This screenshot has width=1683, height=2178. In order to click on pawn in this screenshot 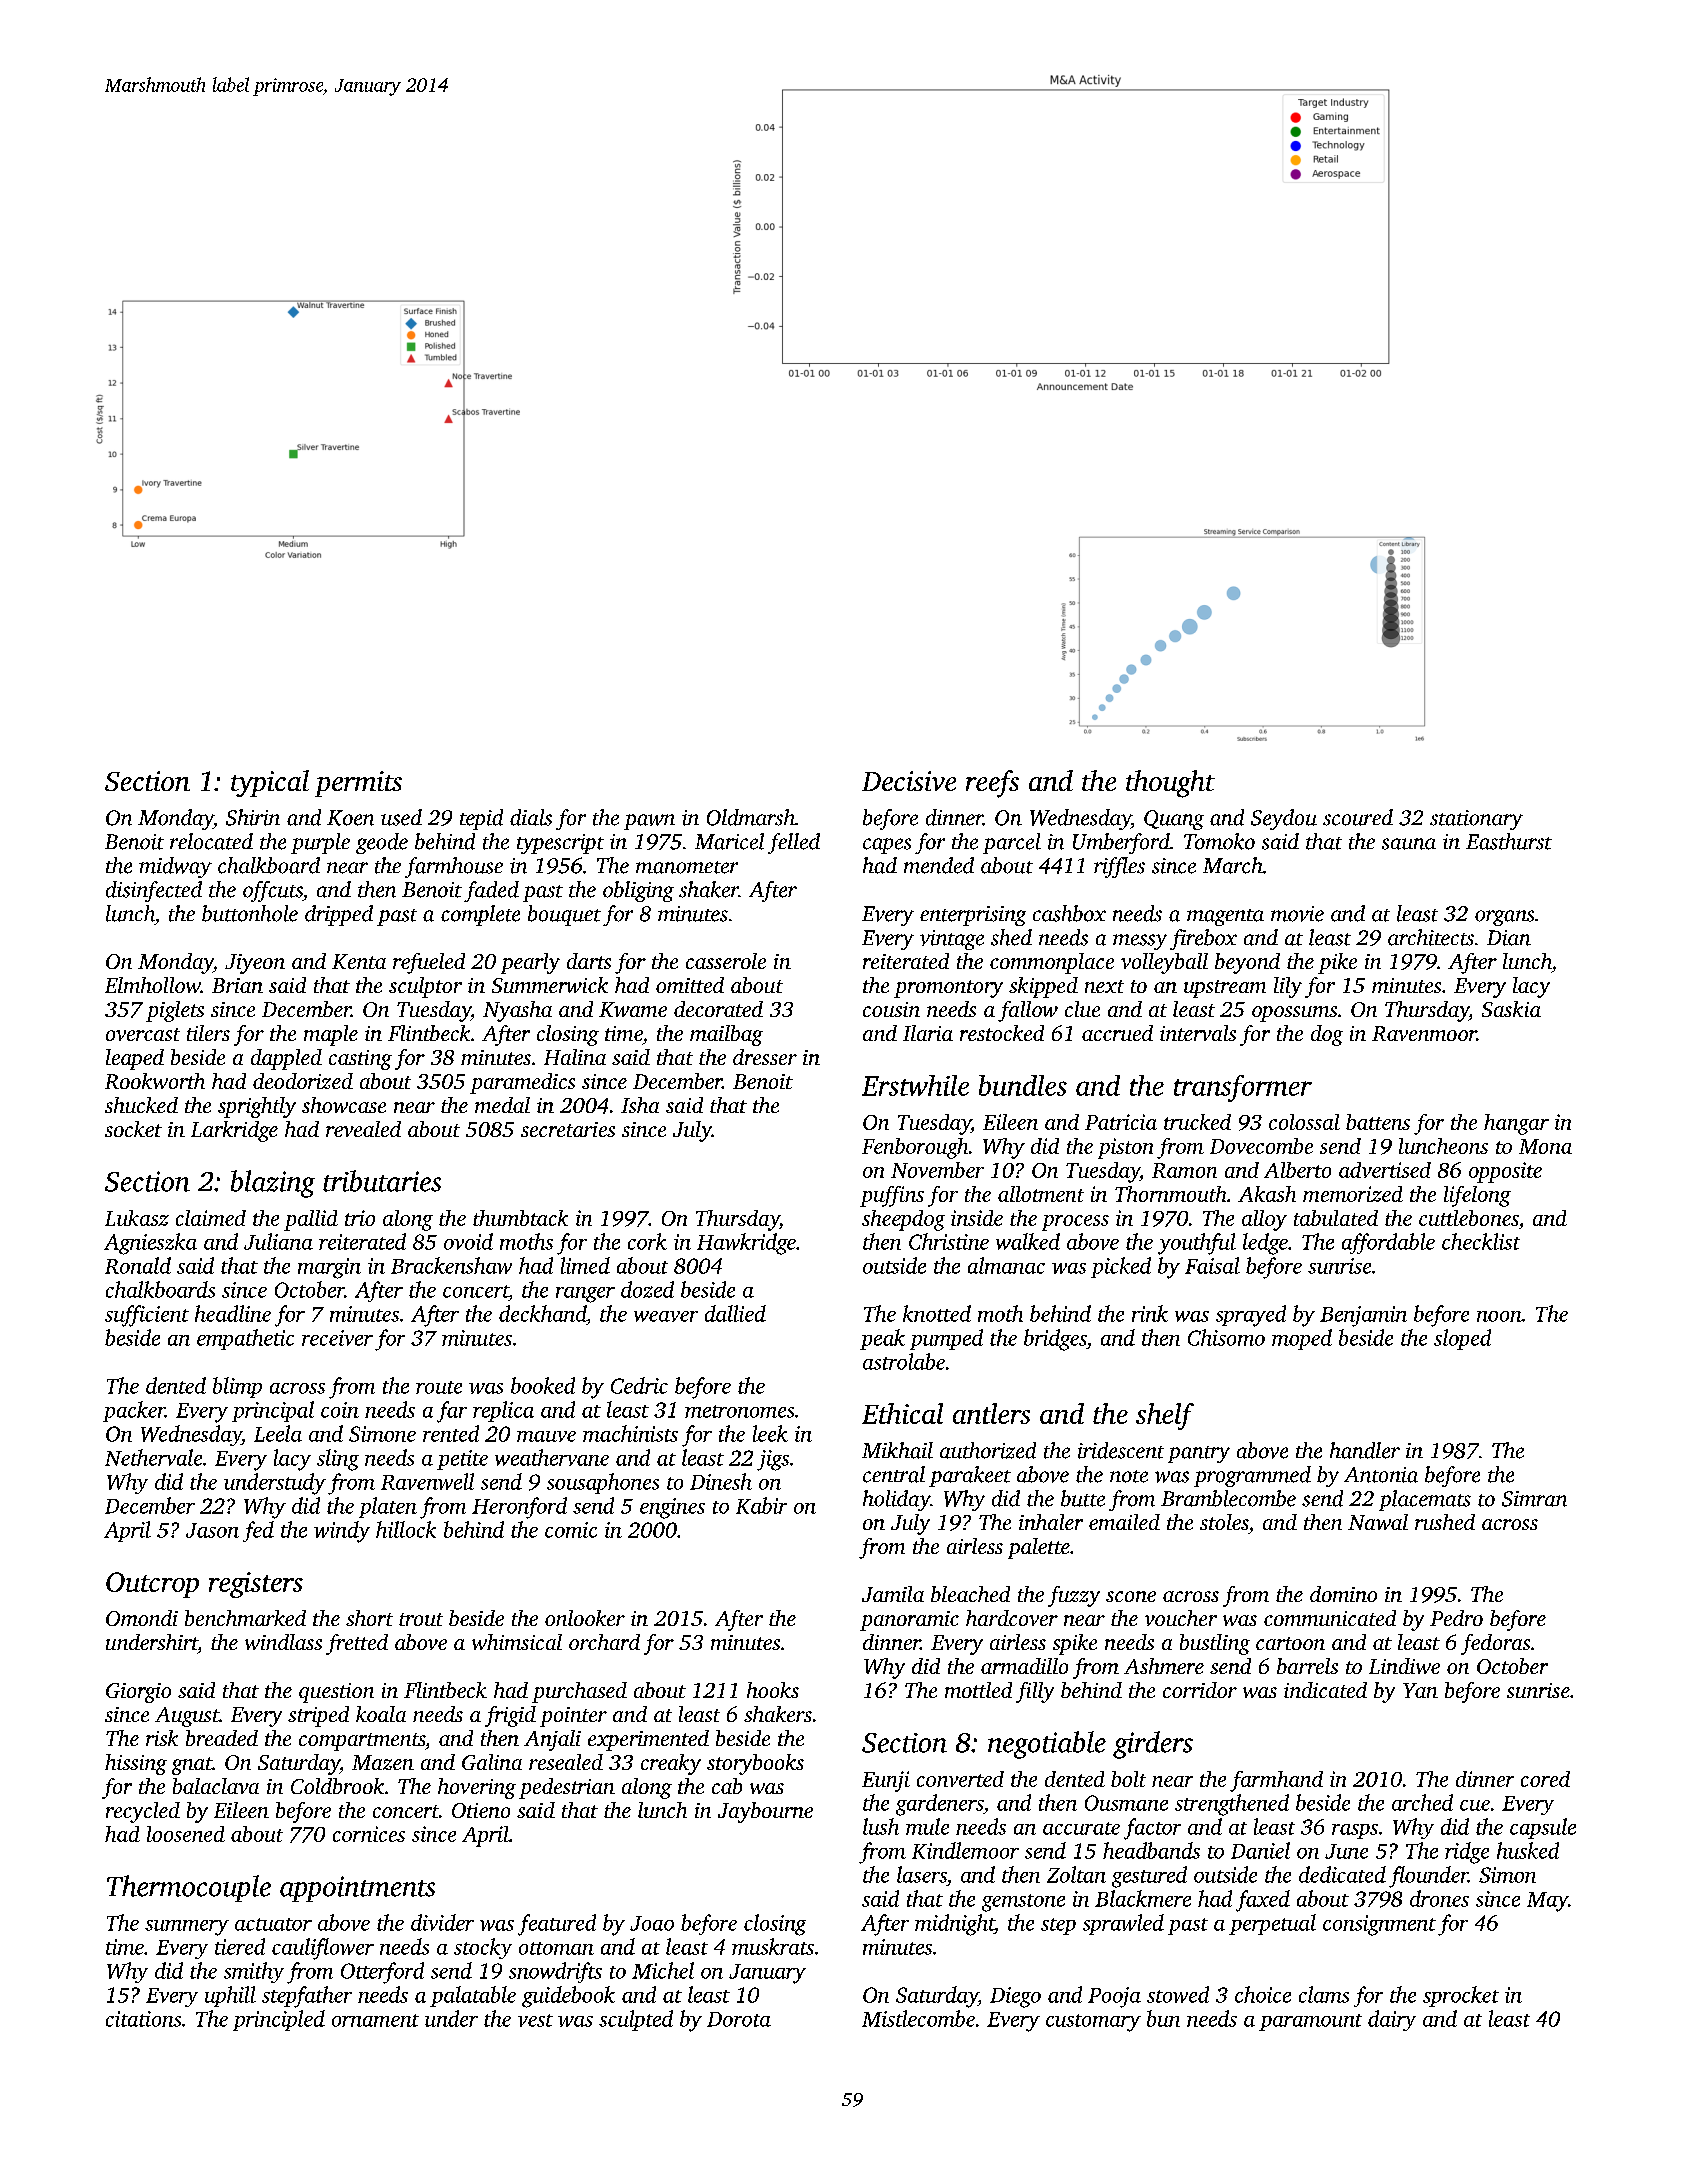, I will do `click(649, 822)`.
